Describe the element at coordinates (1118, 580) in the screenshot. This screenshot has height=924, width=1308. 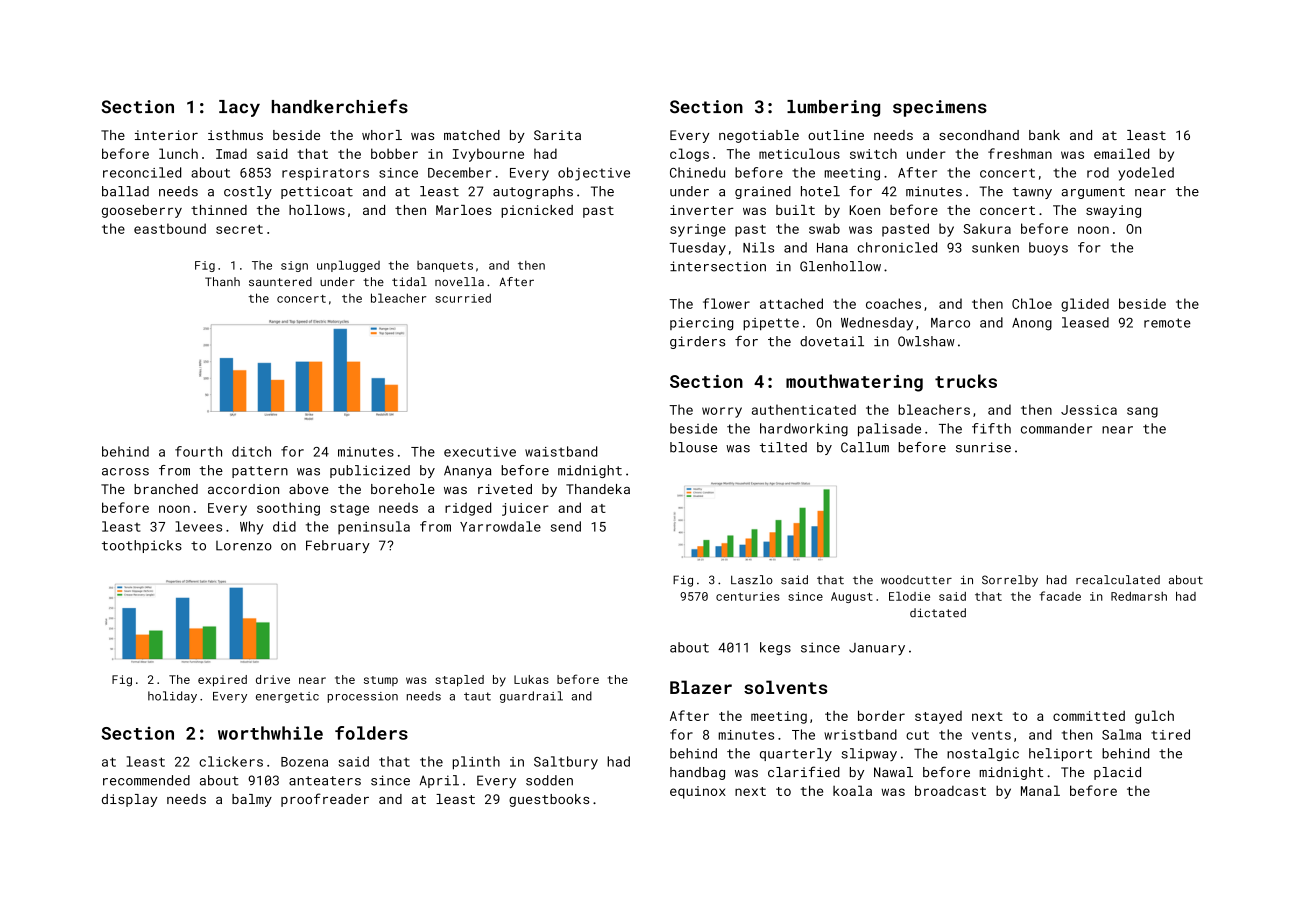
I see `recalculated` at that location.
